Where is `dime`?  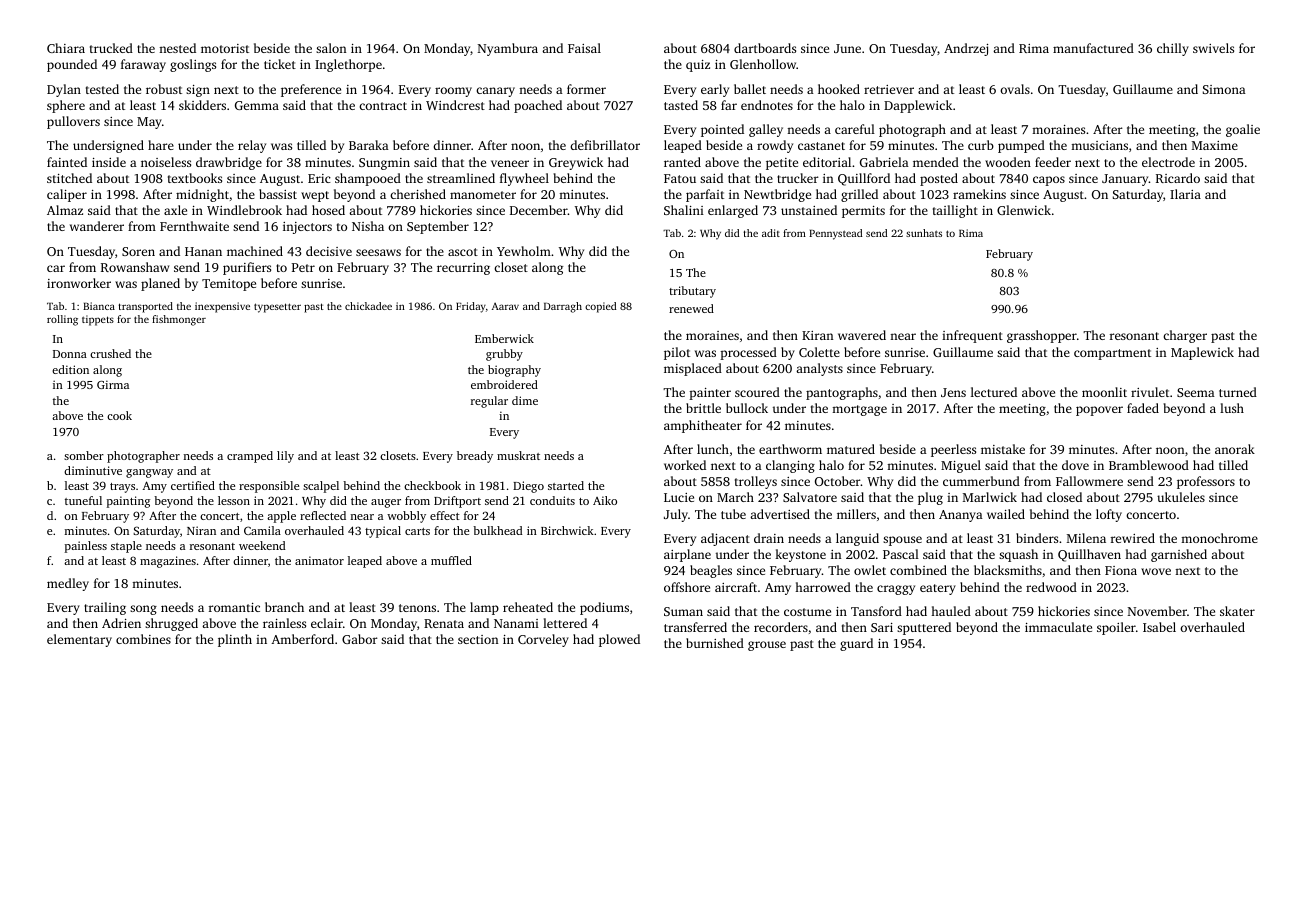 dime is located at coordinates (525, 400).
